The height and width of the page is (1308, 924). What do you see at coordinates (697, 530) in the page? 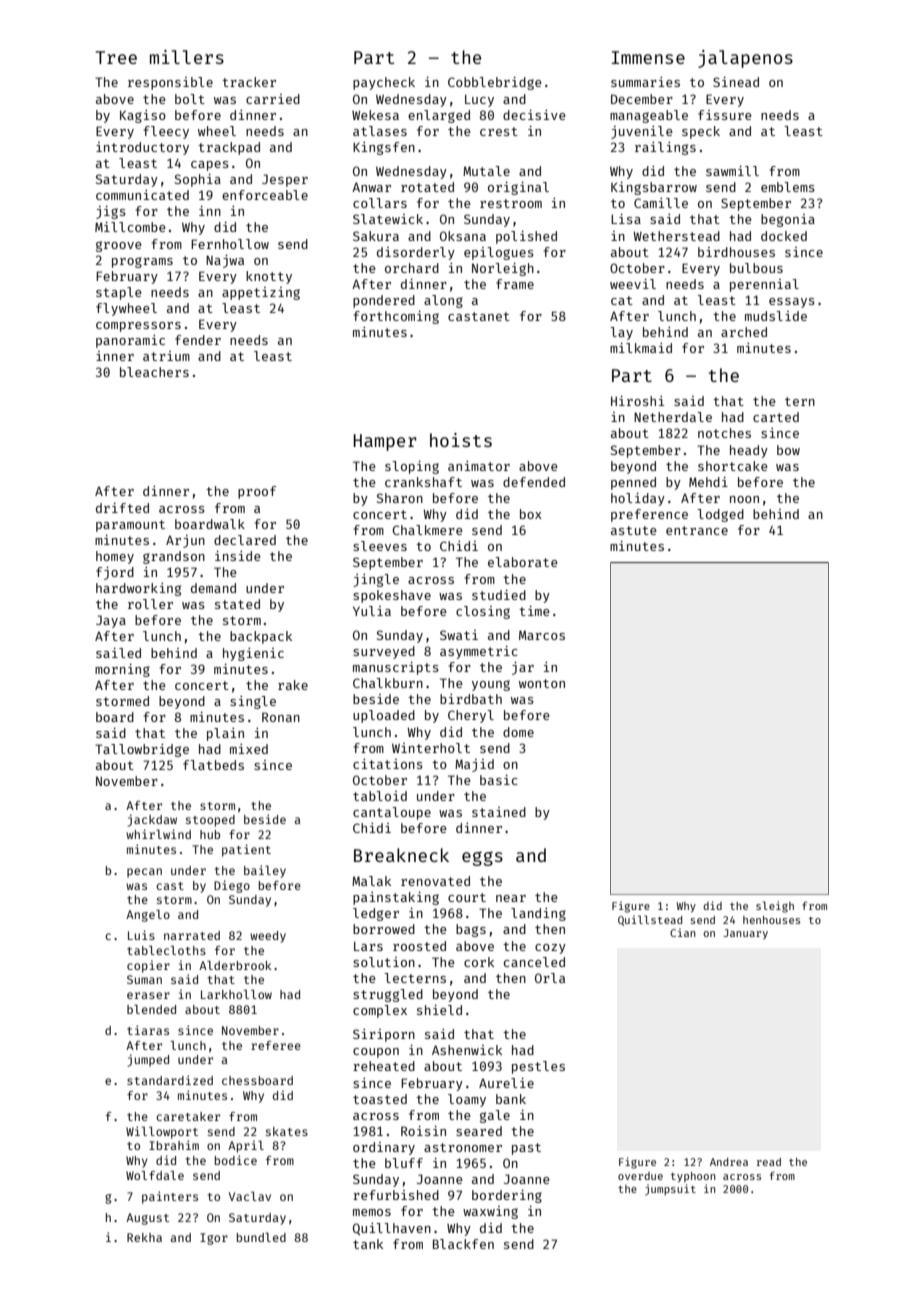
I see `entrance` at bounding box center [697, 530].
